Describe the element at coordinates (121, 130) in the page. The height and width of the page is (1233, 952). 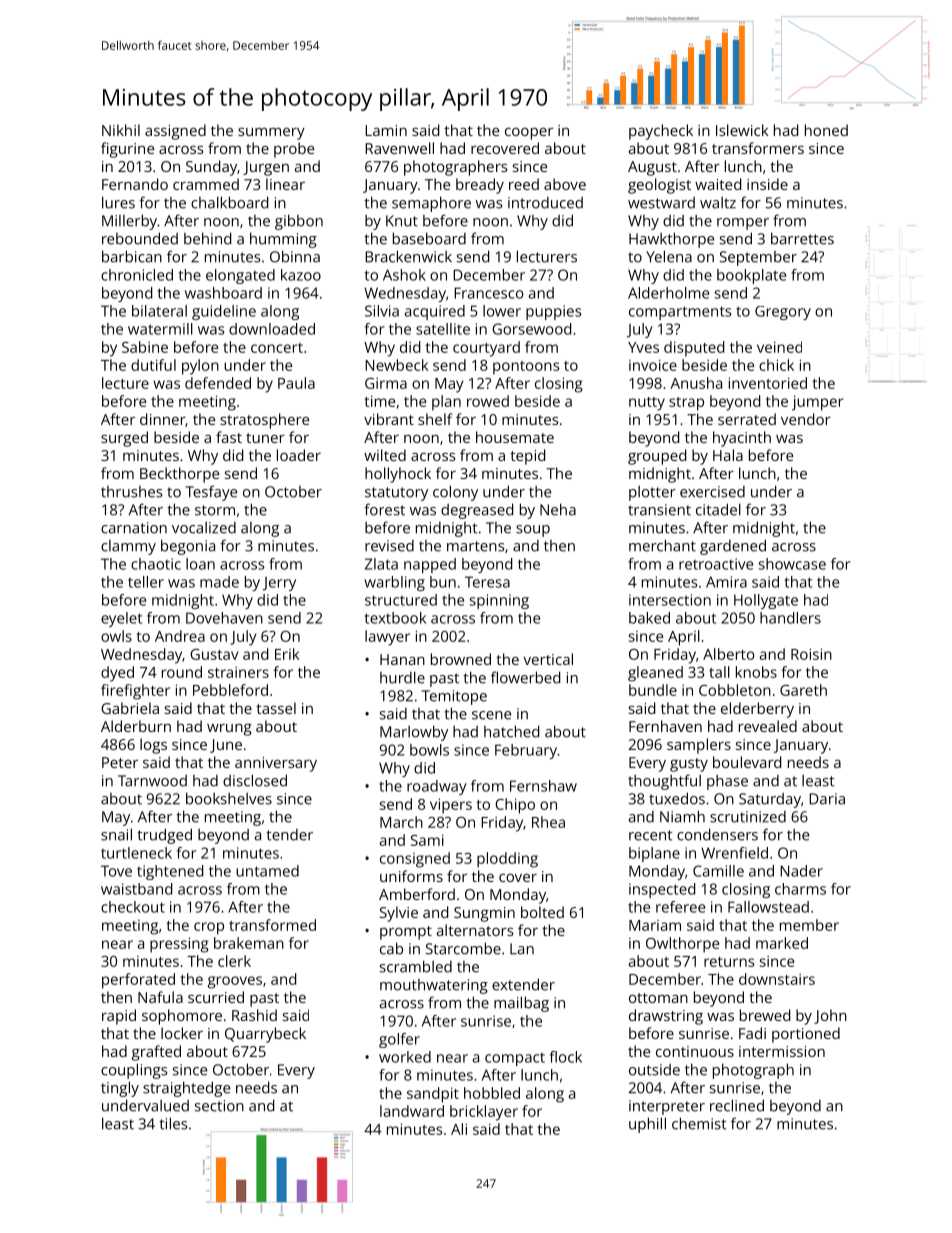
I see `Nikhil` at that location.
